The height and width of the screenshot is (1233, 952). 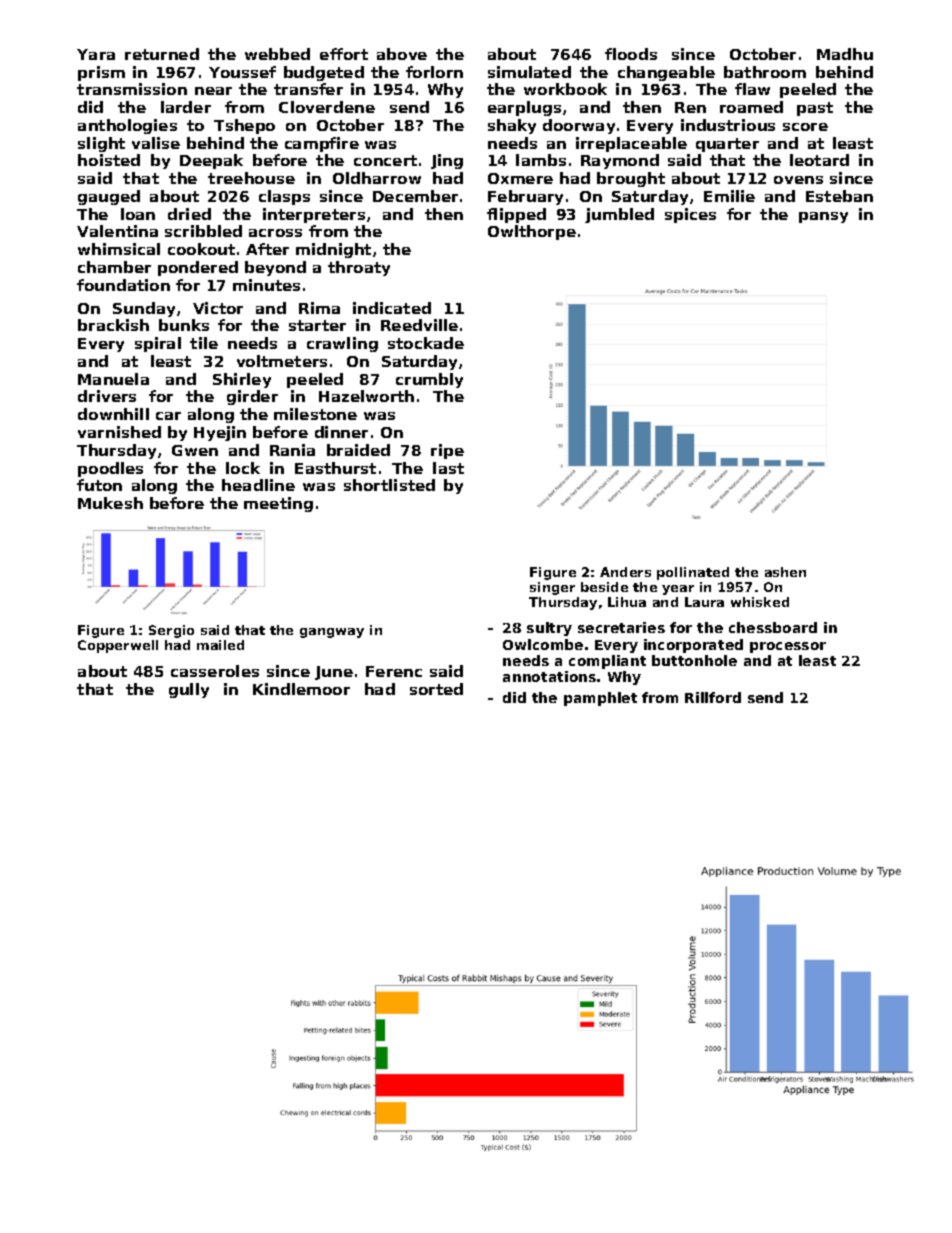 What do you see at coordinates (278, 504) in the screenshot?
I see `meeting` at bounding box center [278, 504].
